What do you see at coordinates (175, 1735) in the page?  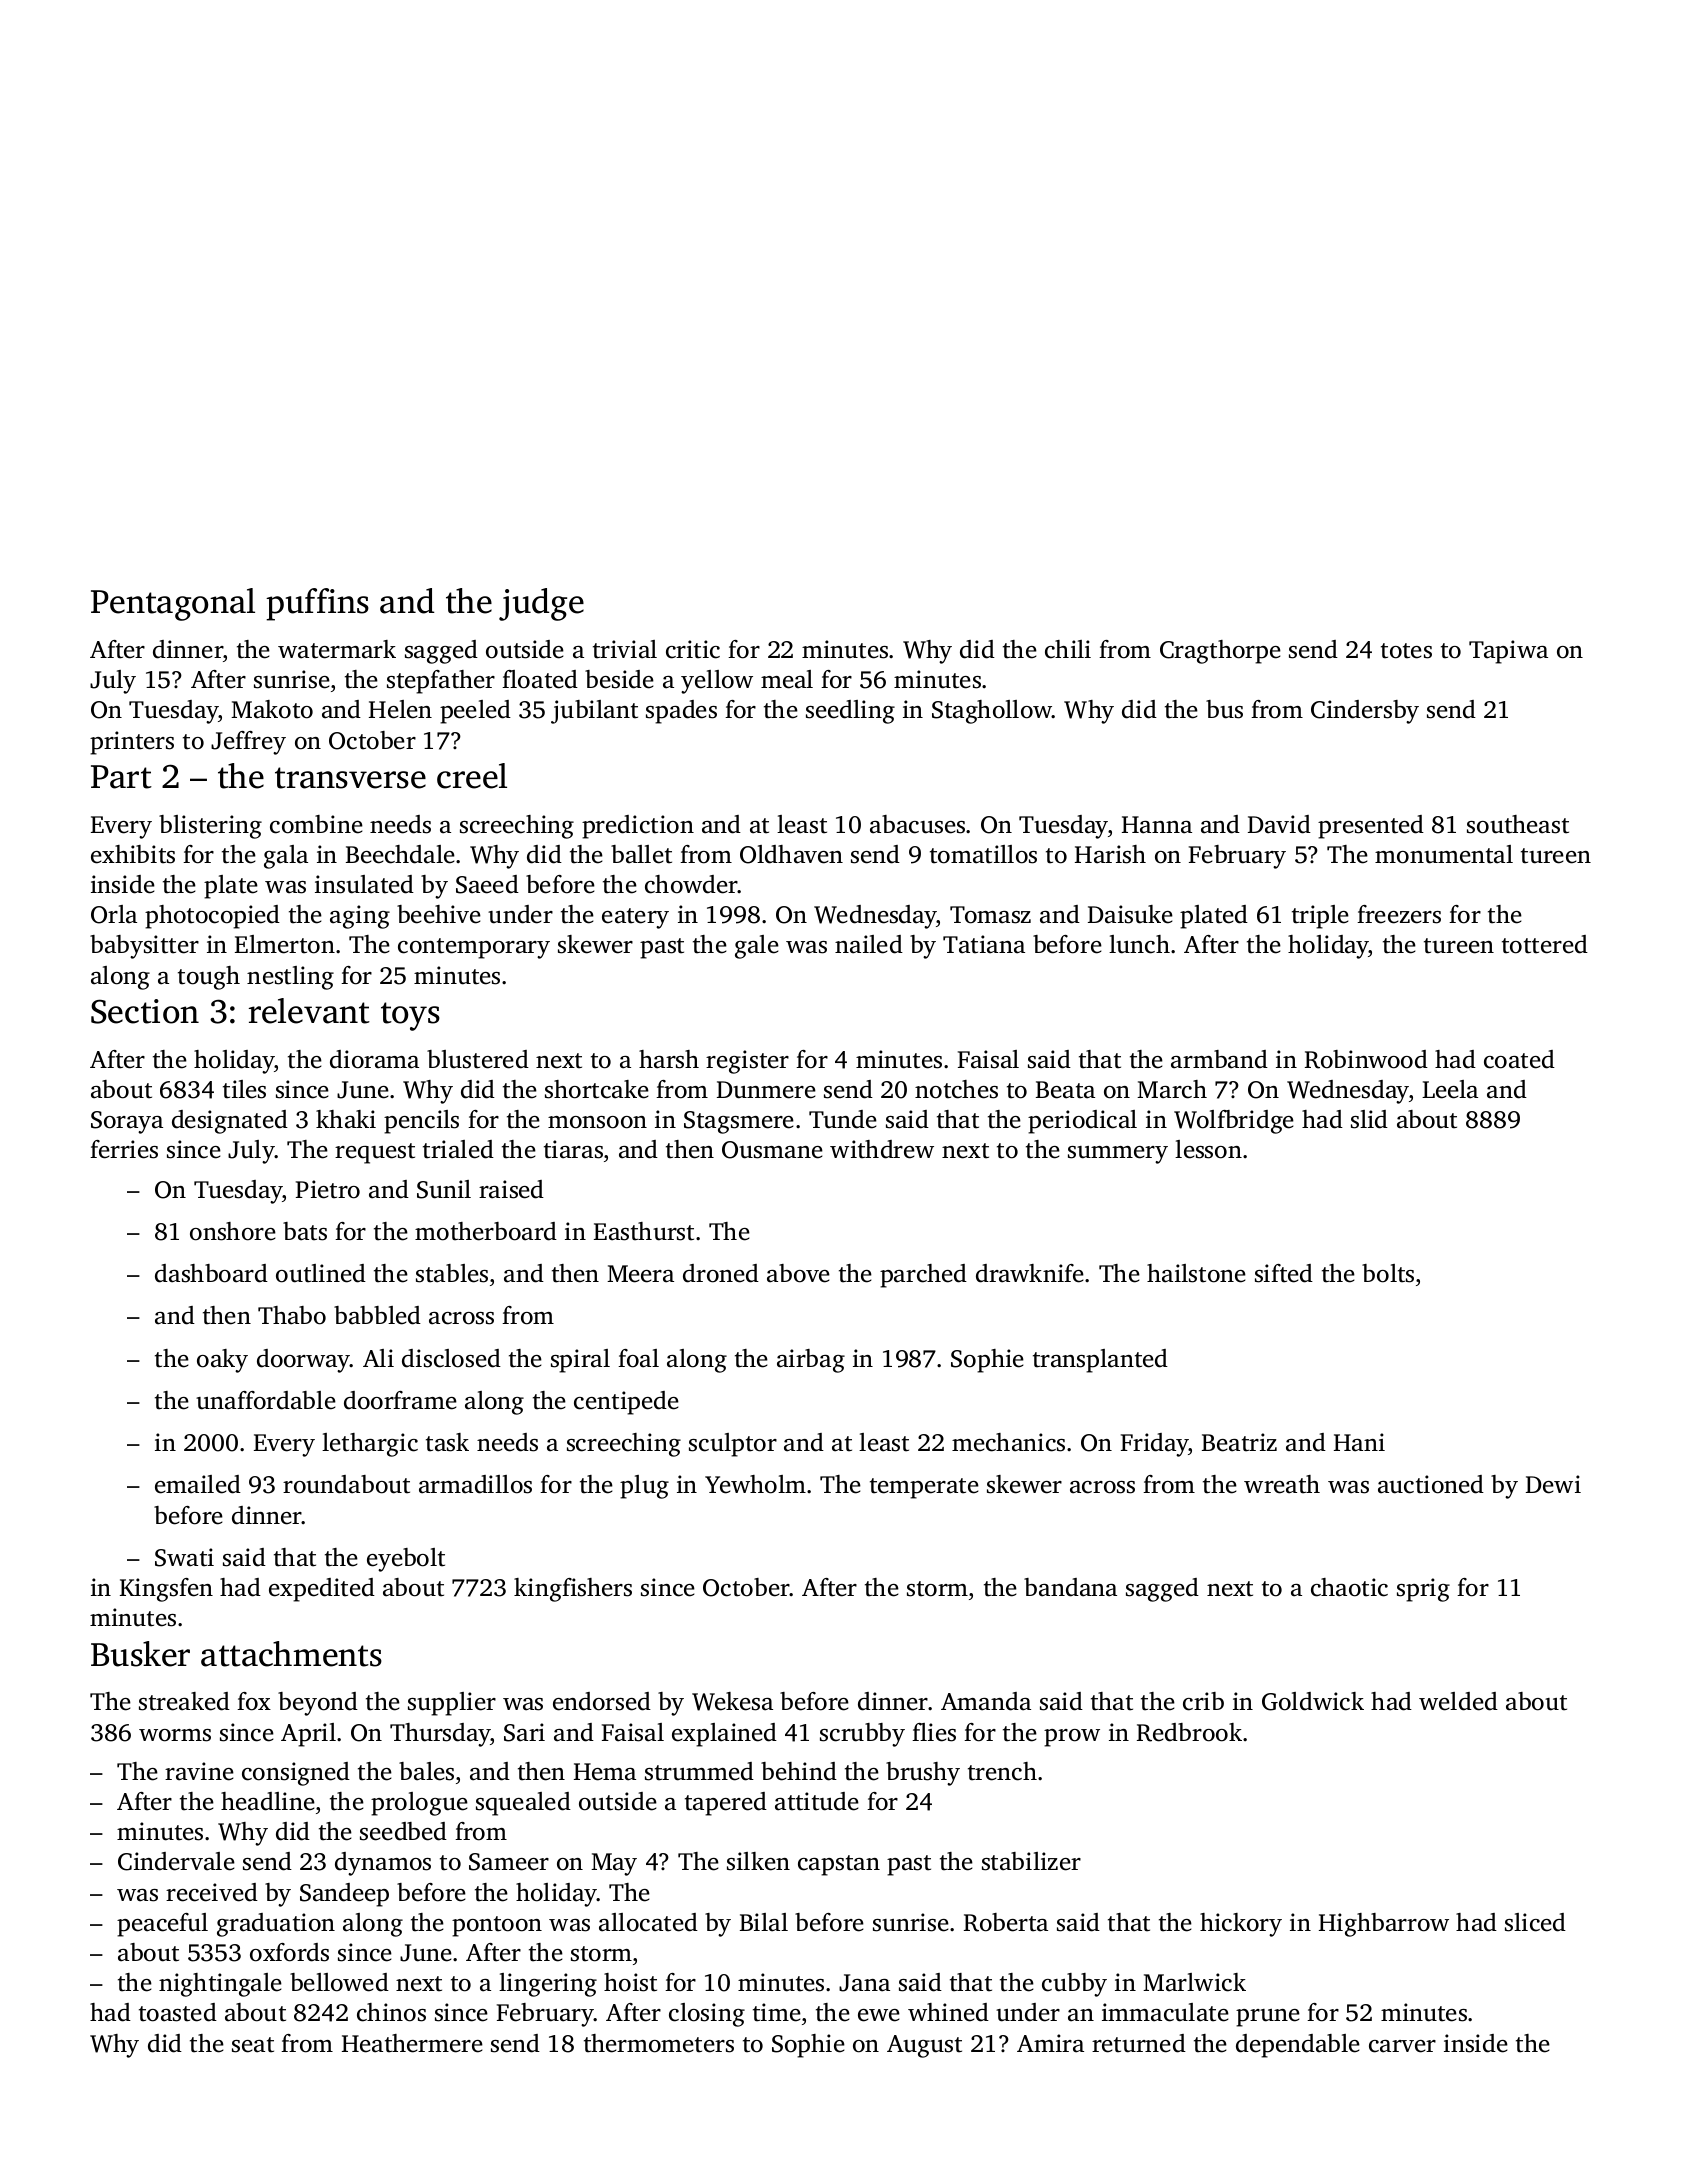 I see `worms` at bounding box center [175, 1735].
